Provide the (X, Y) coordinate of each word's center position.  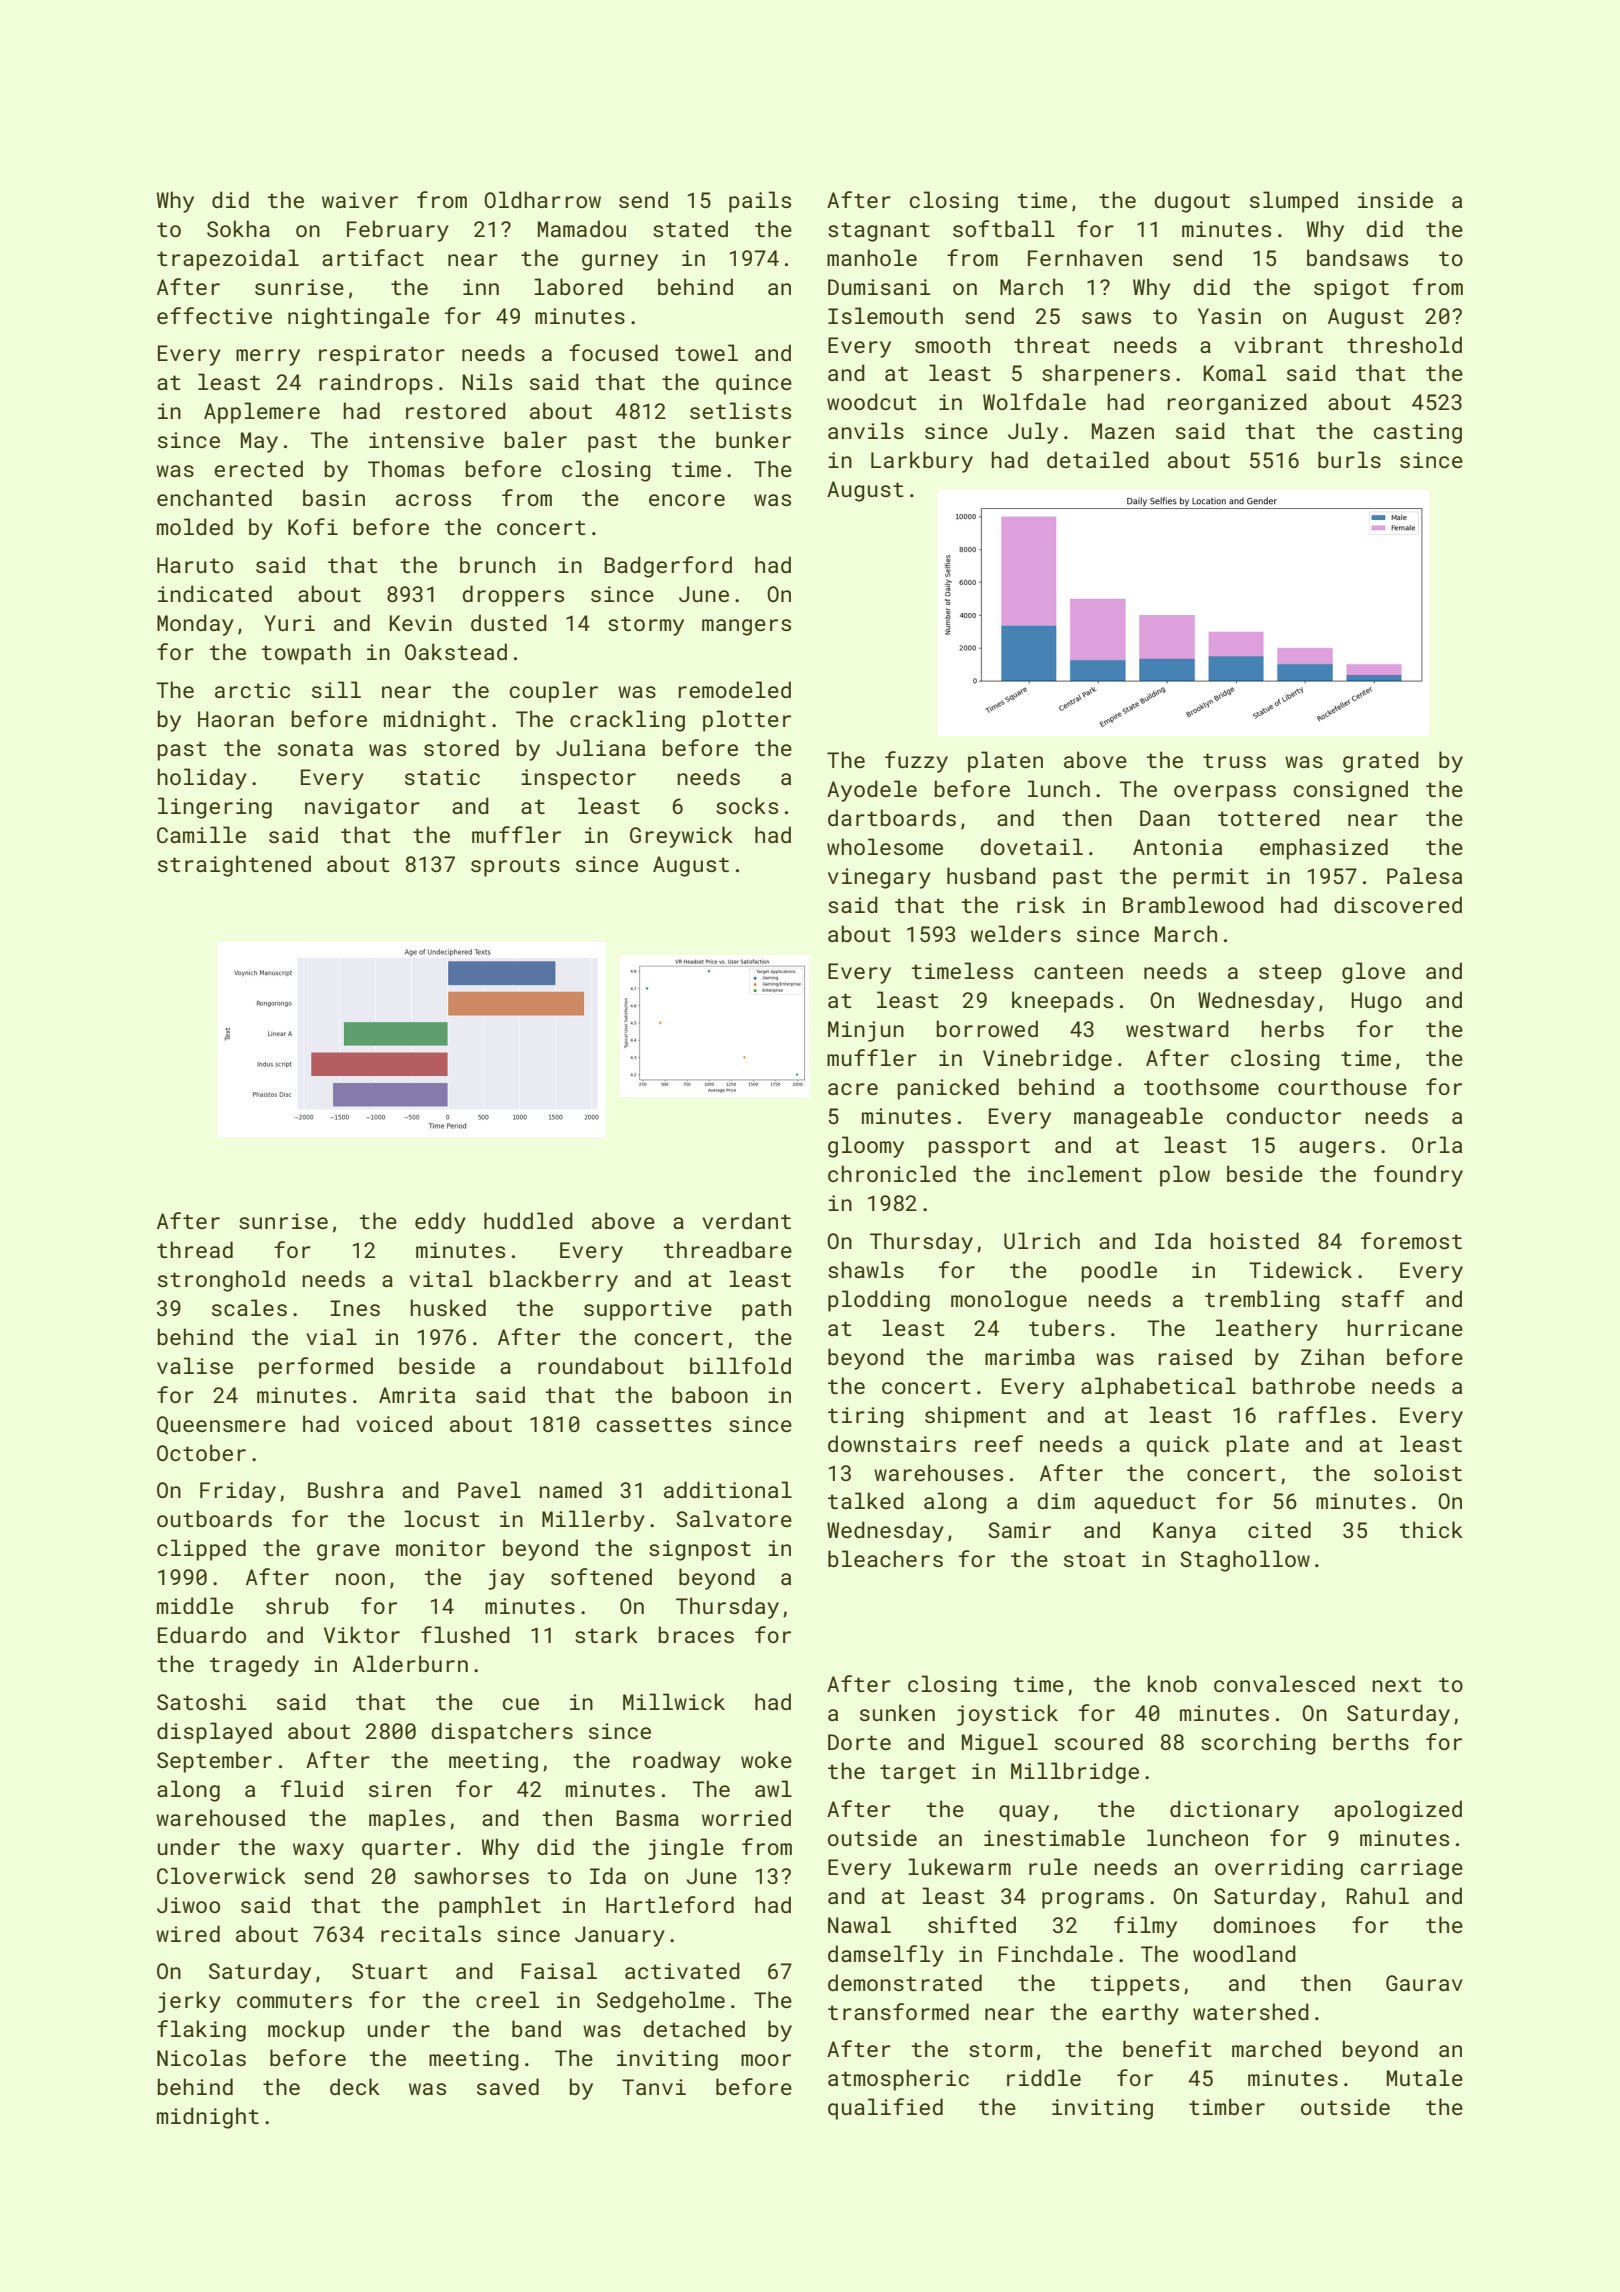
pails (760, 202)
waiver (360, 200)
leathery (1267, 1330)
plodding (879, 1301)
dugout (1192, 202)
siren (400, 1789)
